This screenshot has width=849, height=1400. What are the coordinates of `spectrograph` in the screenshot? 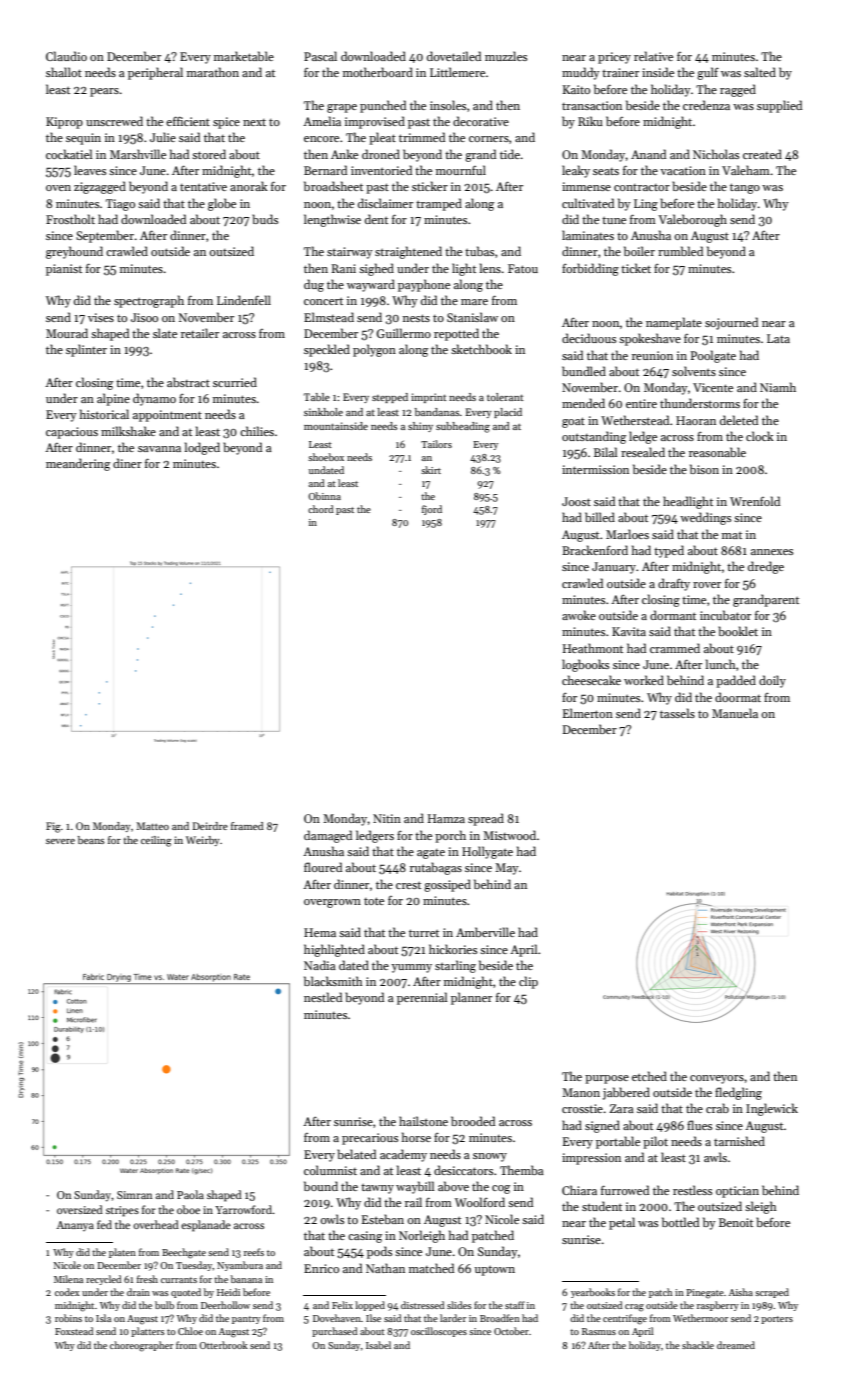 It's located at (149, 301).
